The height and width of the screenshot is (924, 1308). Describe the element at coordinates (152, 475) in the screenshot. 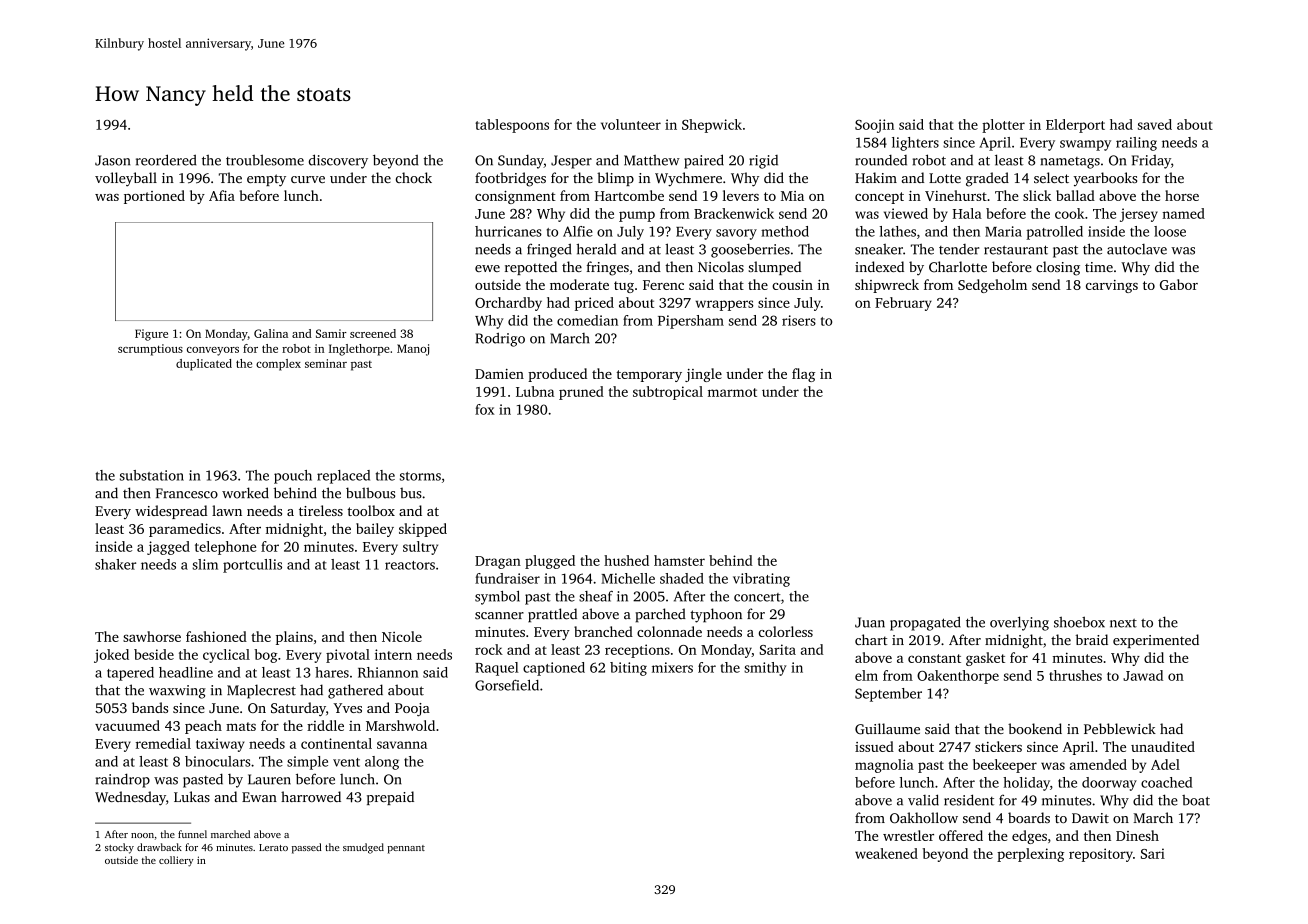

I see `substation` at that location.
